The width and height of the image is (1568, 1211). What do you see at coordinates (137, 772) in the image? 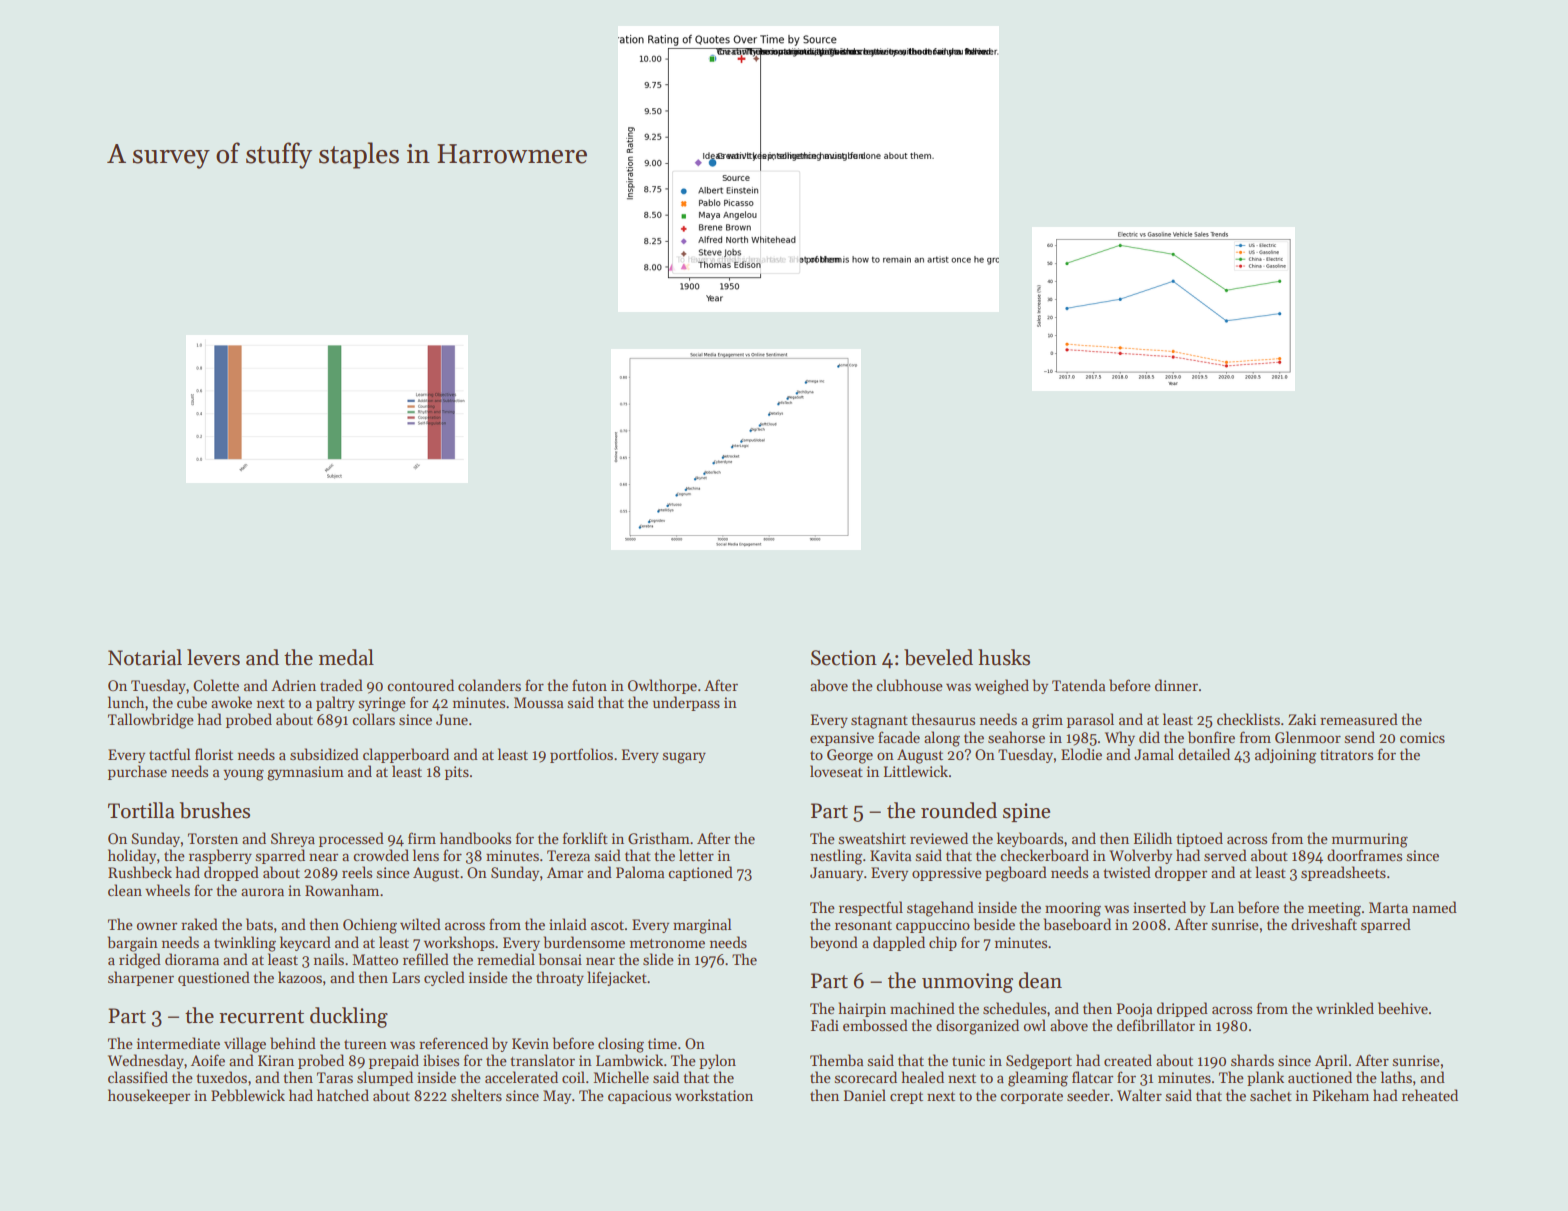
I see `purchase` at bounding box center [137, 772].
